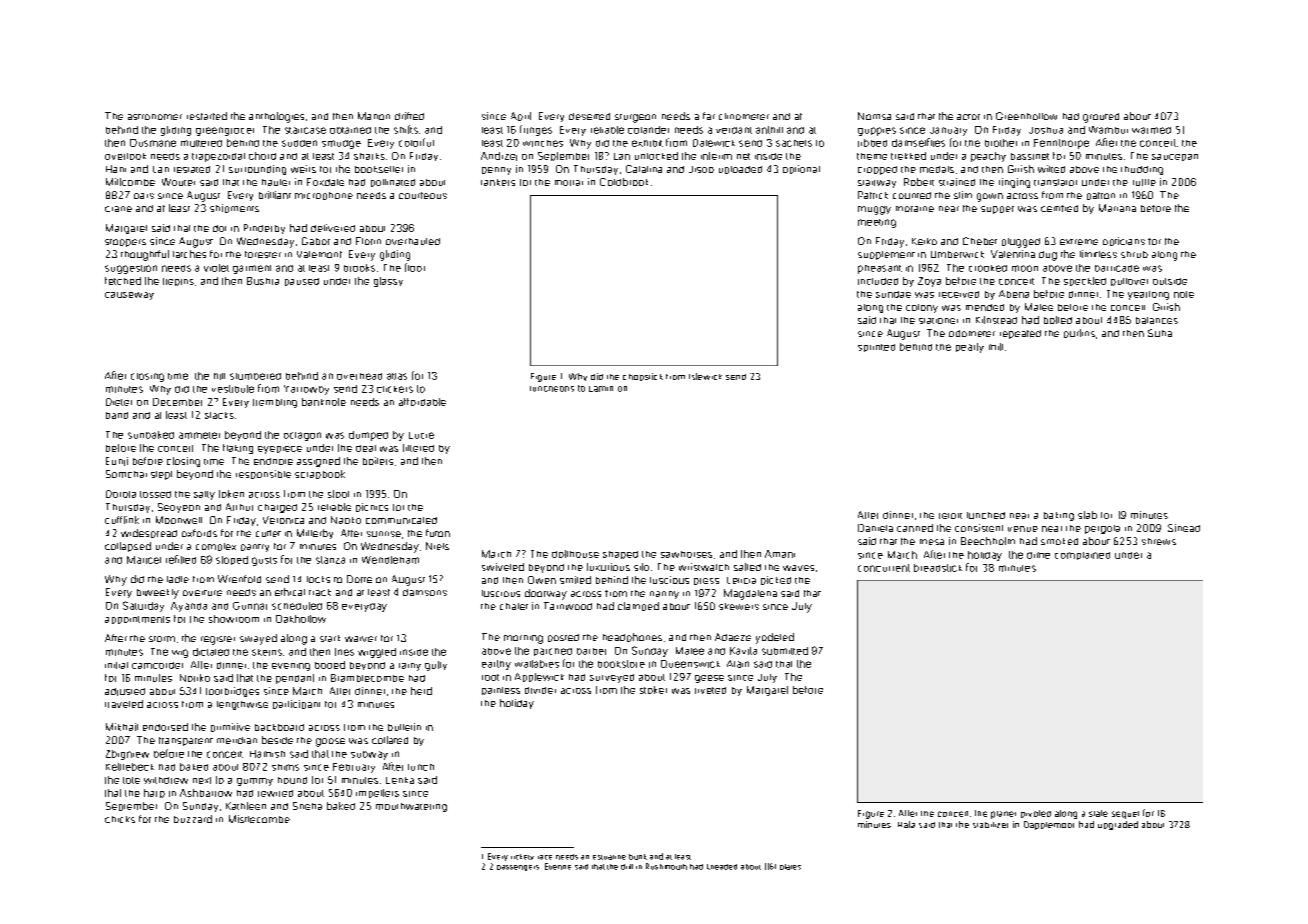 Image resolution: width=1308 pixels, height=924 pixels. I want to click on crane, so click(118, 209).
